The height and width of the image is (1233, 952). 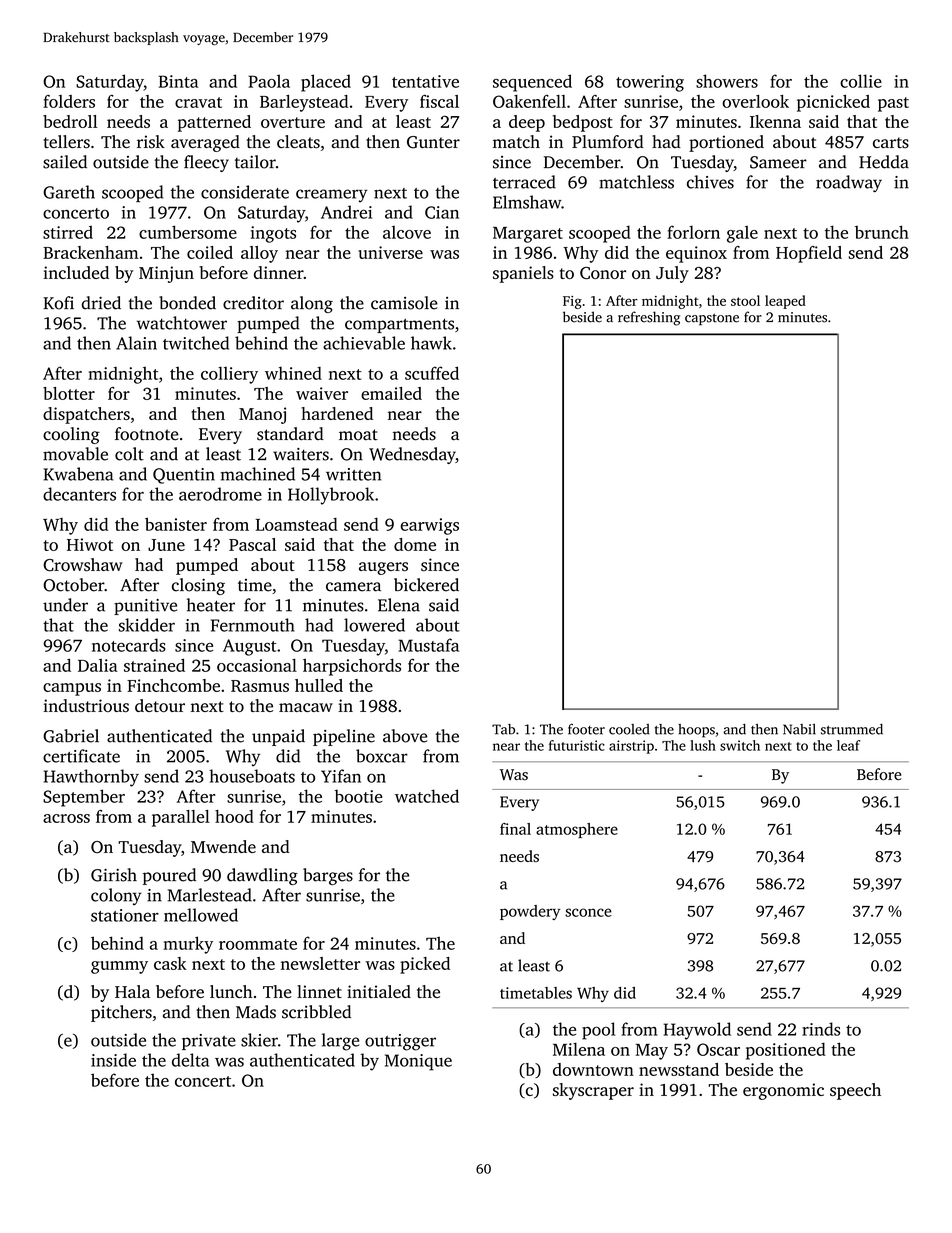 I want to click on Wednesday, so click(x=412, y=455).
